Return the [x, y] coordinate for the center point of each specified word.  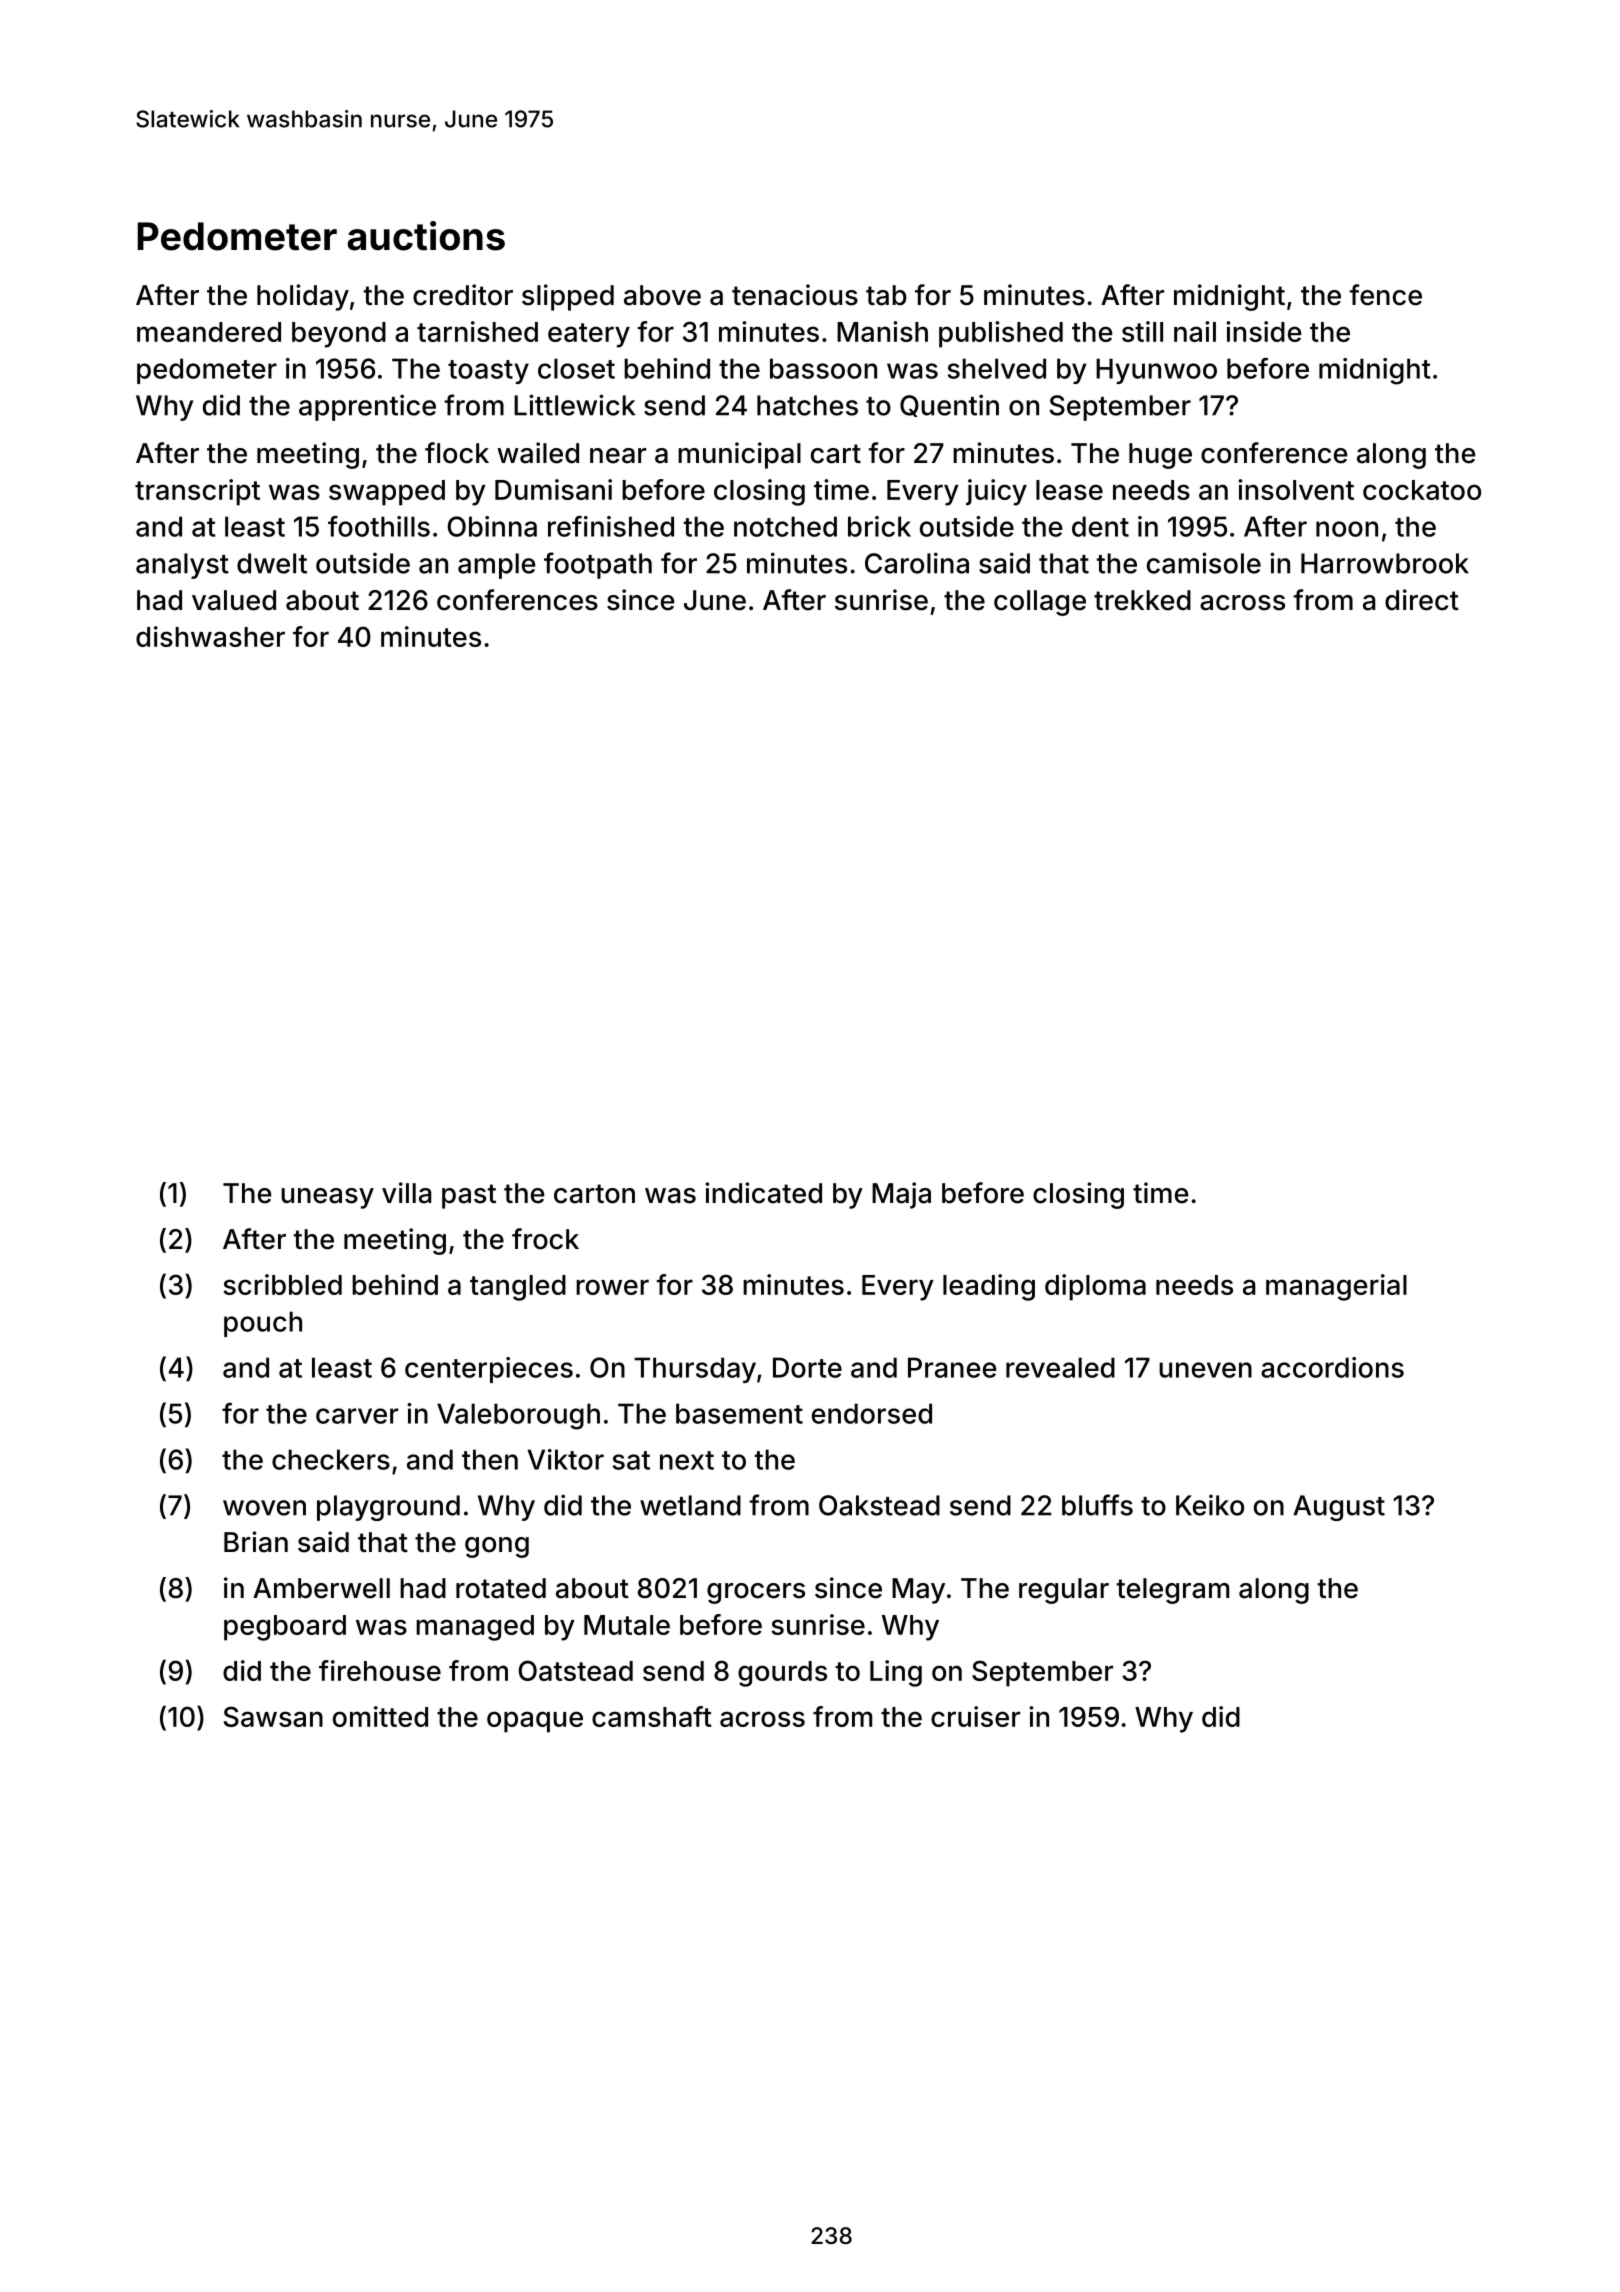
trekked [1142, 600]
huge [1160, 456]
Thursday [695, 1370]
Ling [896, 1673]
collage [1040, 603]
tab [886, 295]
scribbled [282, 1284]
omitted [380, 1716]
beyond [339, 335]
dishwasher [210, 636]
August [1339, 1508]
